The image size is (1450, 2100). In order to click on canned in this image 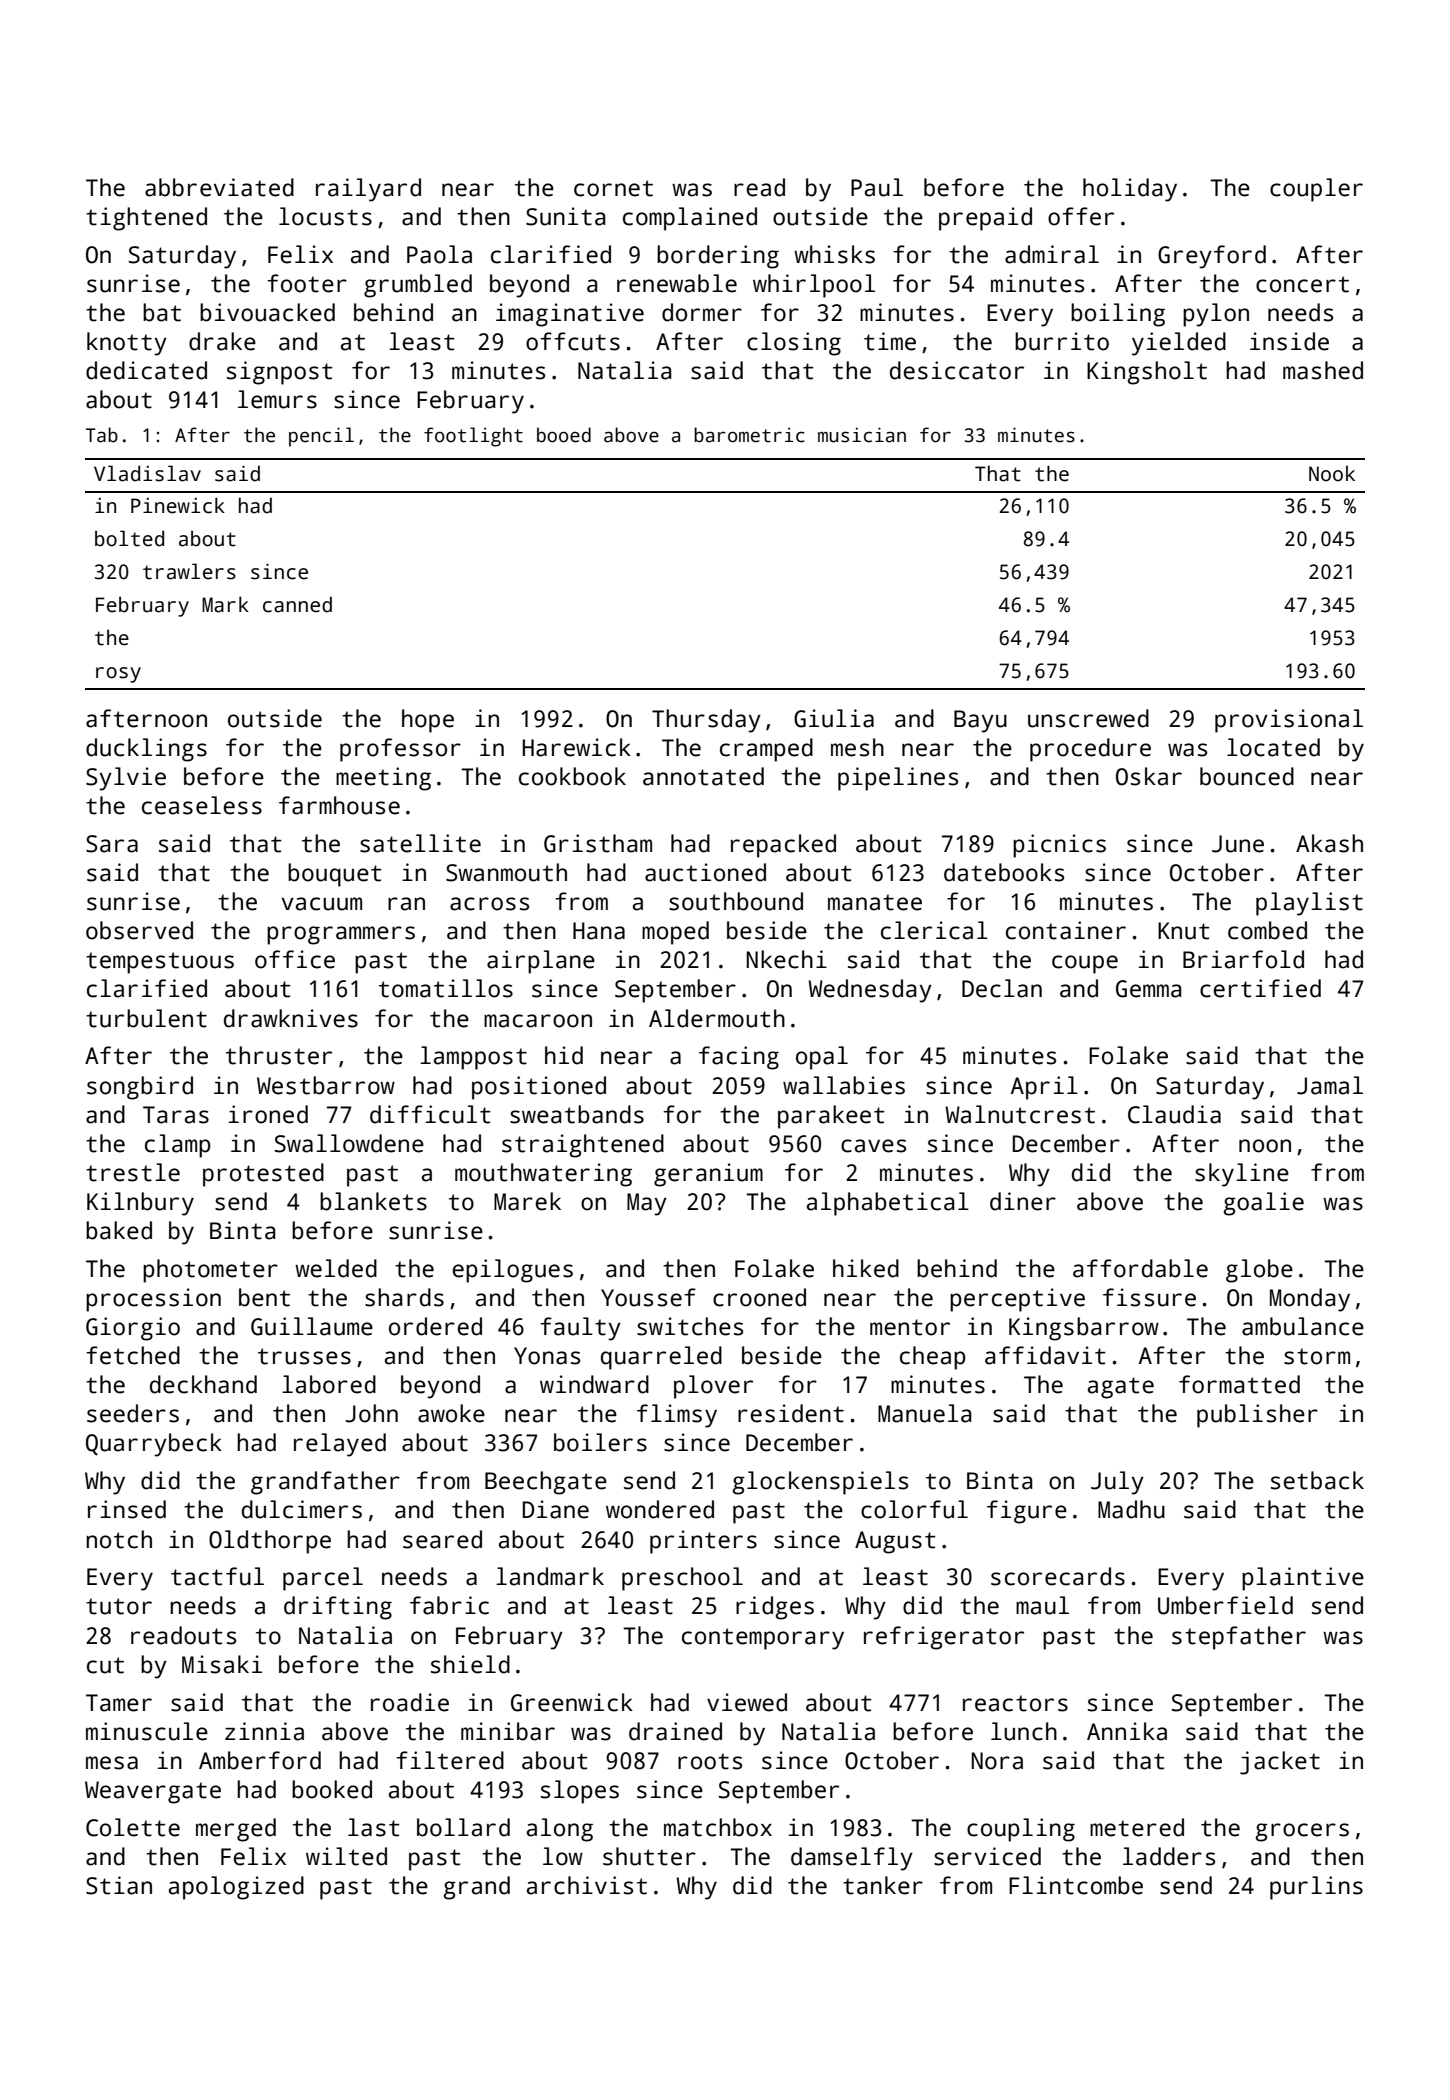, I will do `click(297, 604)`.
